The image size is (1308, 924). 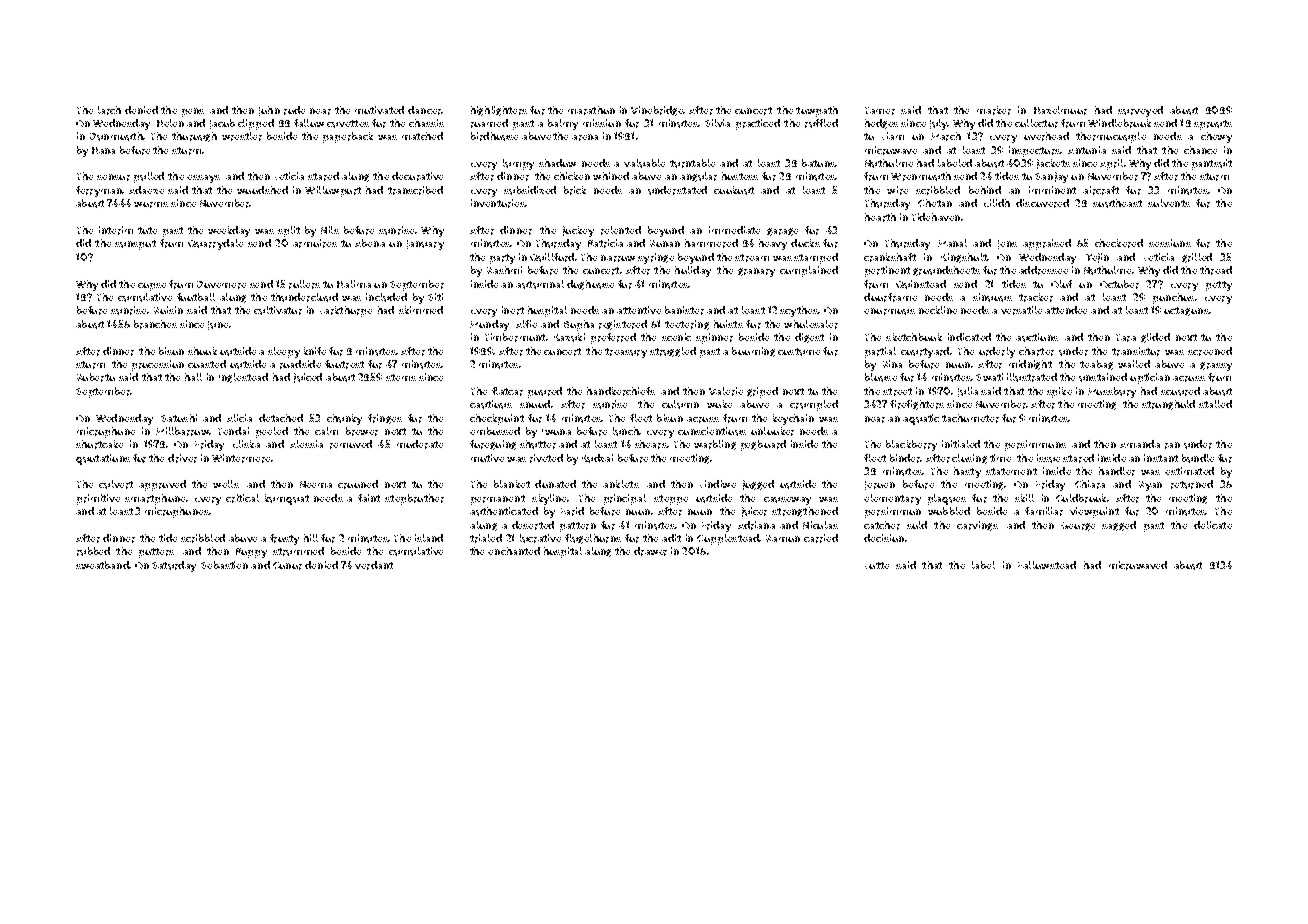 What do you see at coordinates (572, 176) in the screenshot?
I see `chicken` at bounding box center [572, 176].
